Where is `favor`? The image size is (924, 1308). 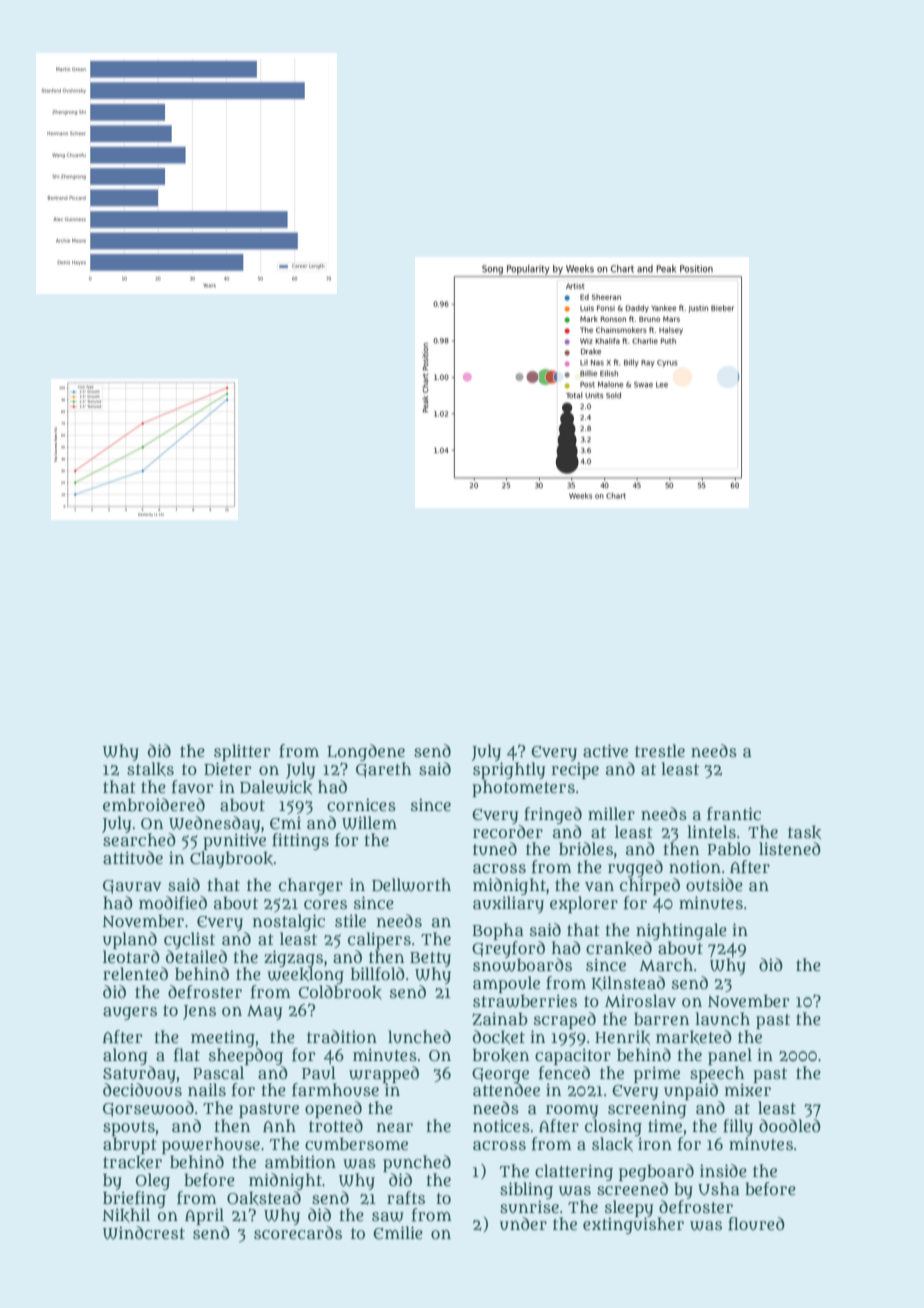 favor is located at coordinates (193, 787).
